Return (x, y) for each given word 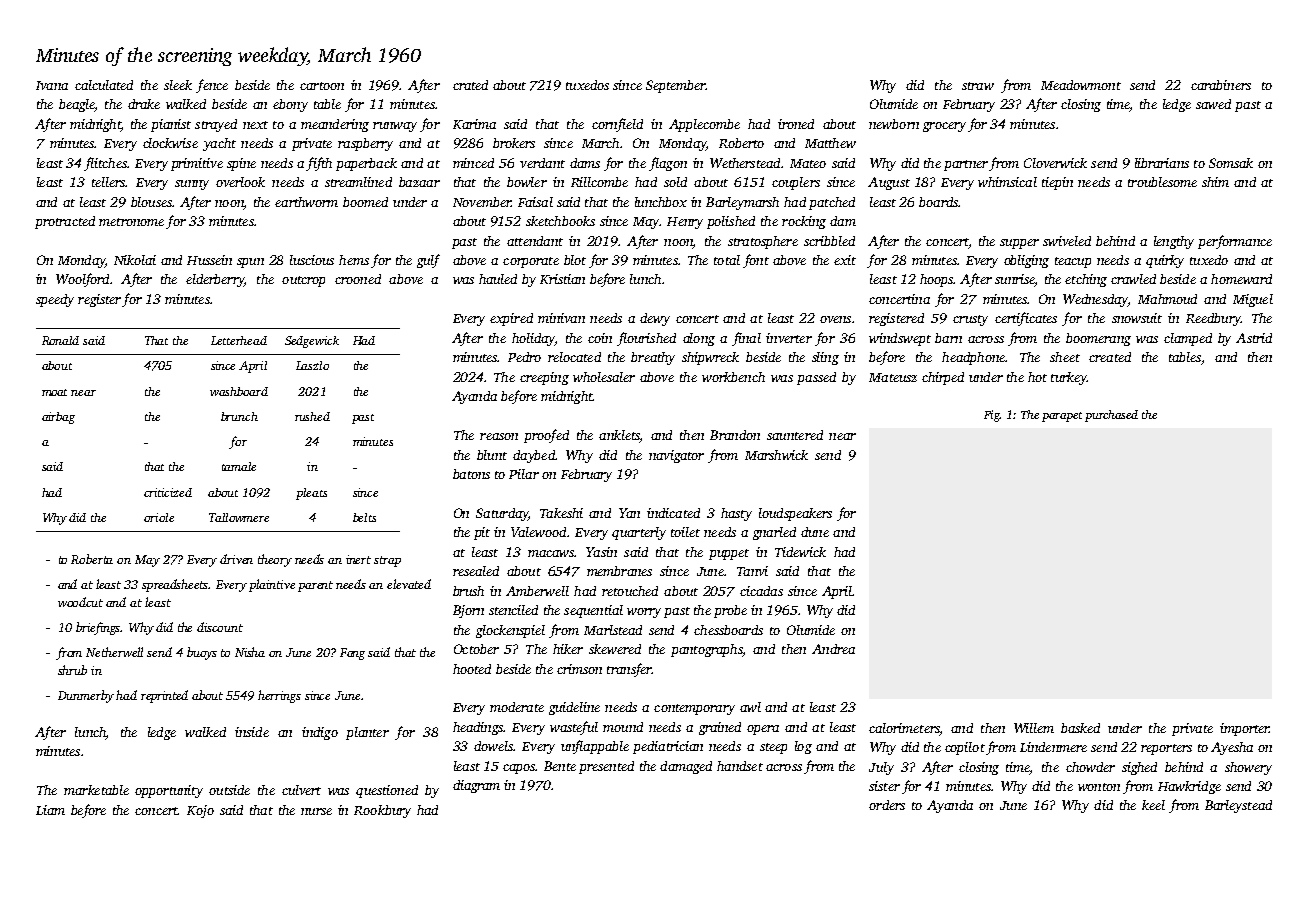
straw (978, 86)
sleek (178, 85)
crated (470, 85)
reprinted (164, 696)
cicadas (761, 591)
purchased (1111, 416)
